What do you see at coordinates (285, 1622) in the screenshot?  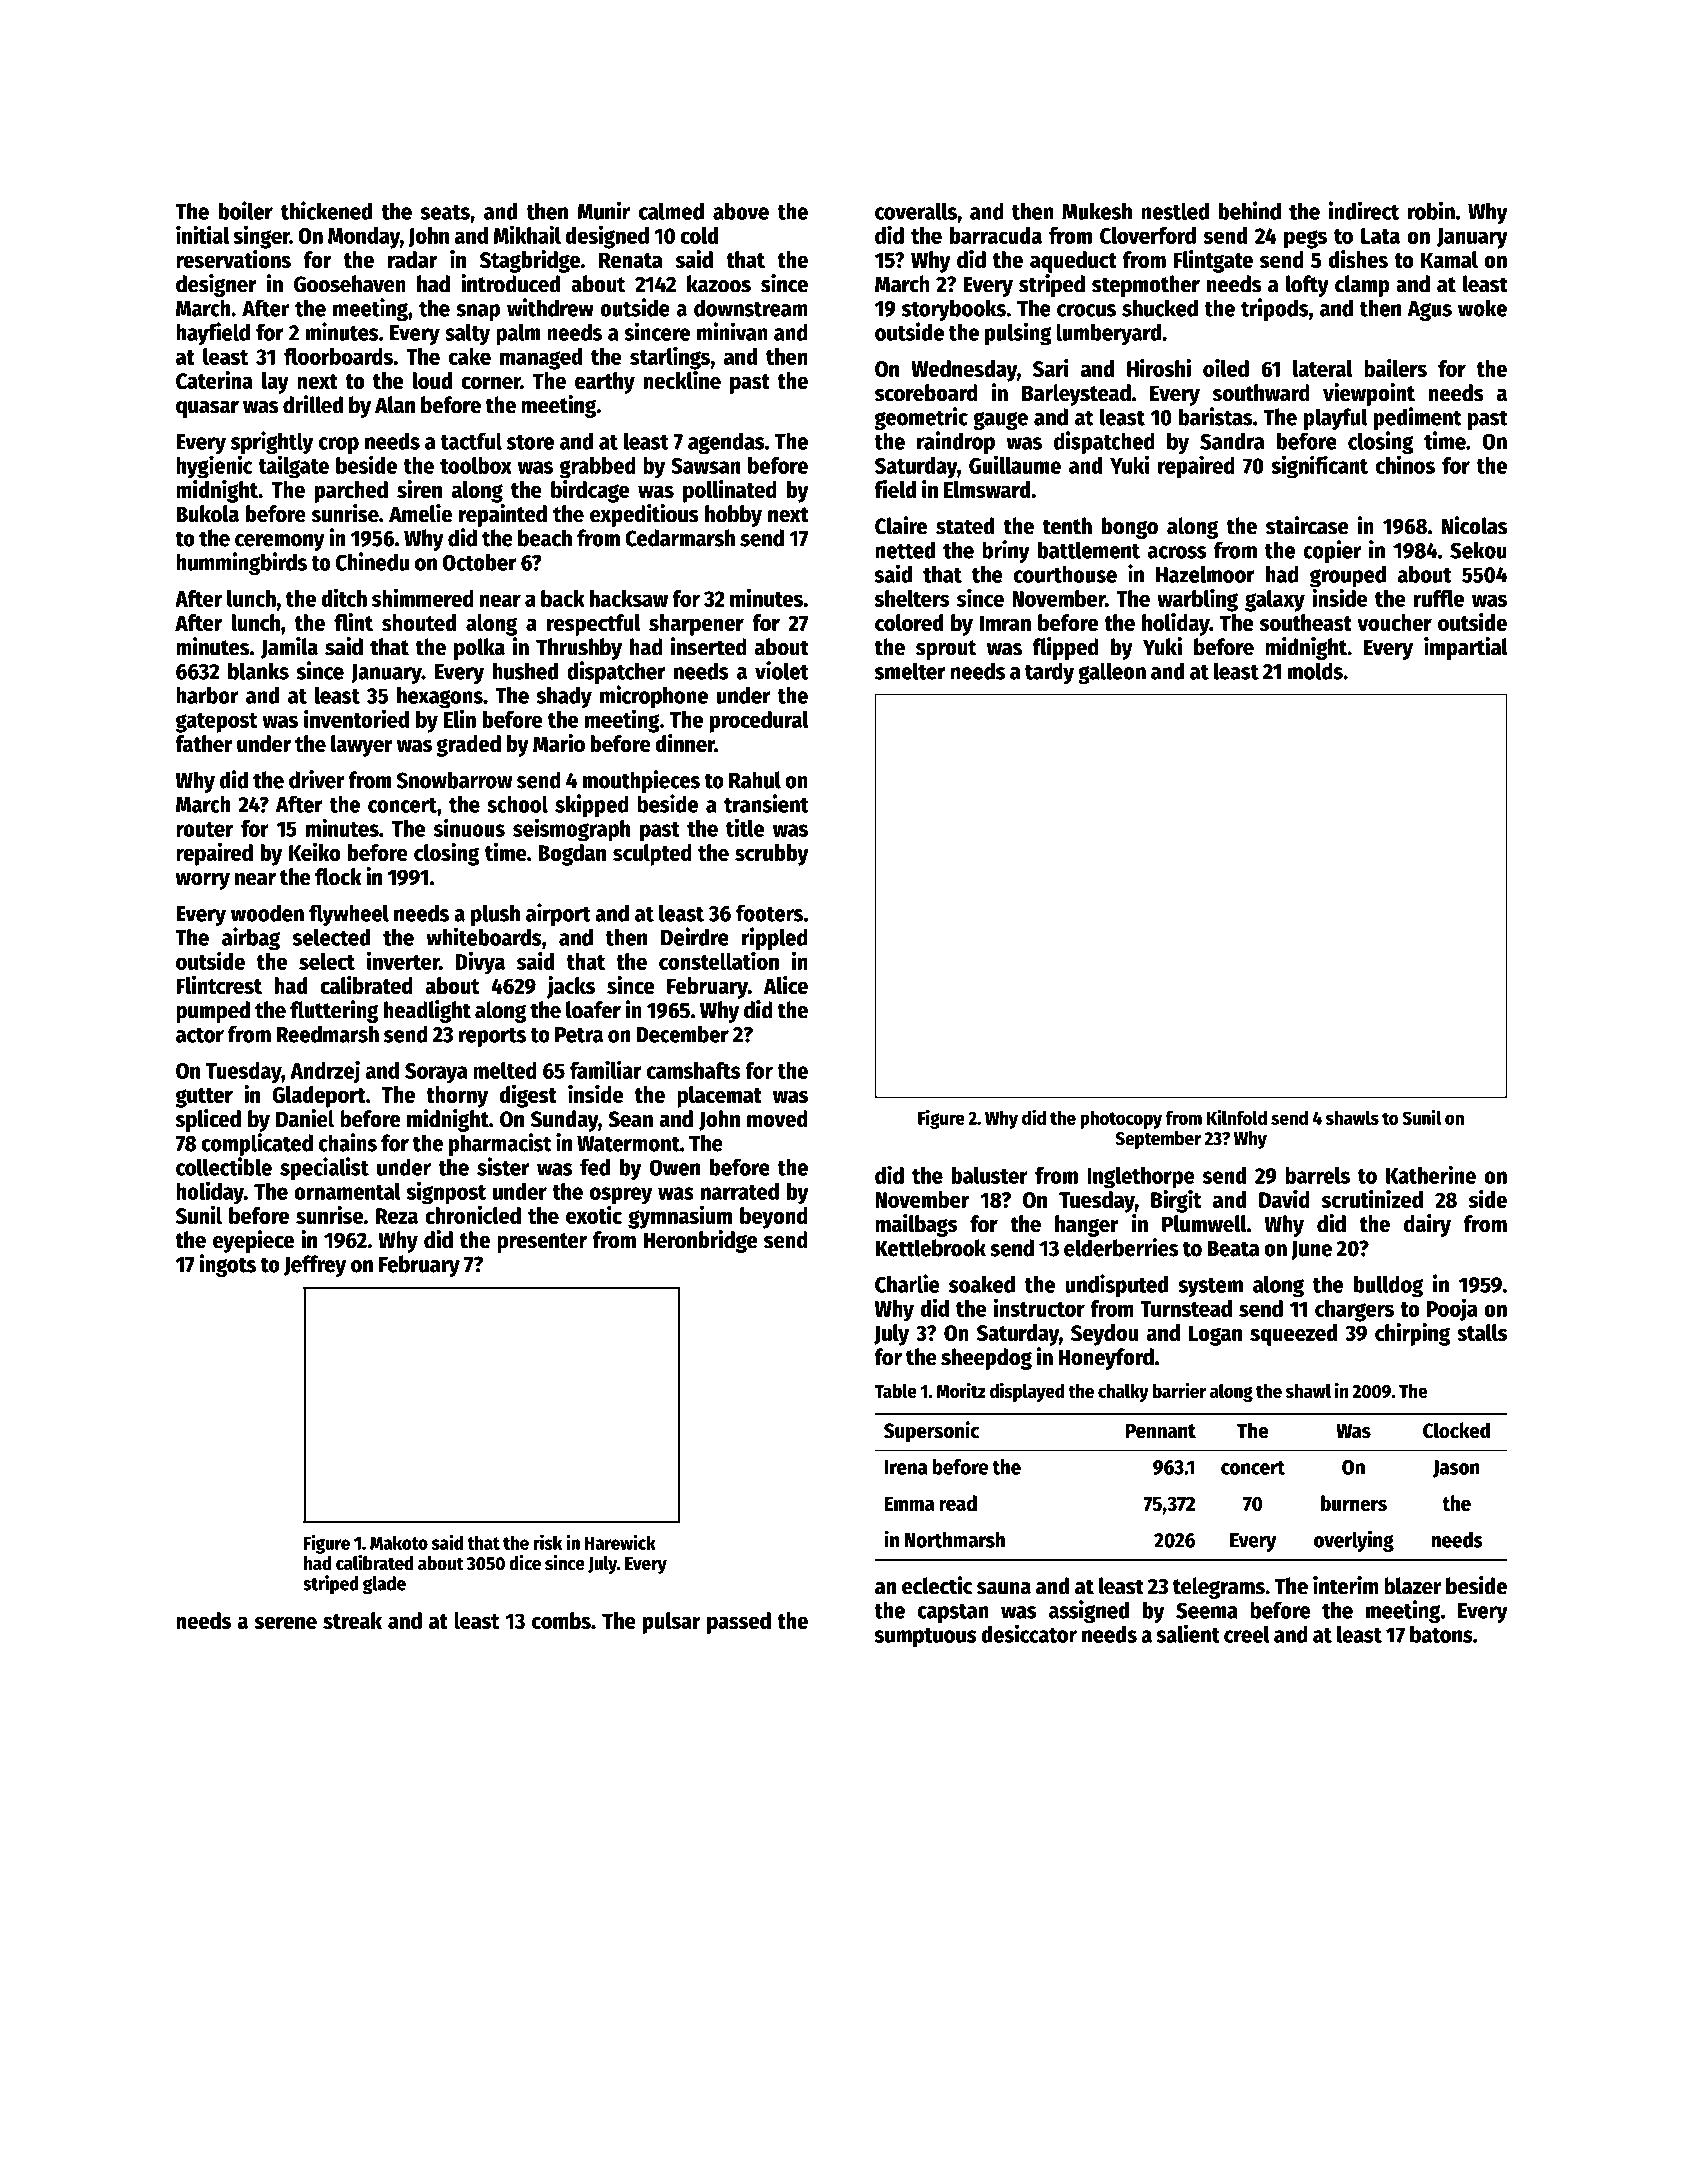 I see `serene` at bounding box center [285, 1622].
